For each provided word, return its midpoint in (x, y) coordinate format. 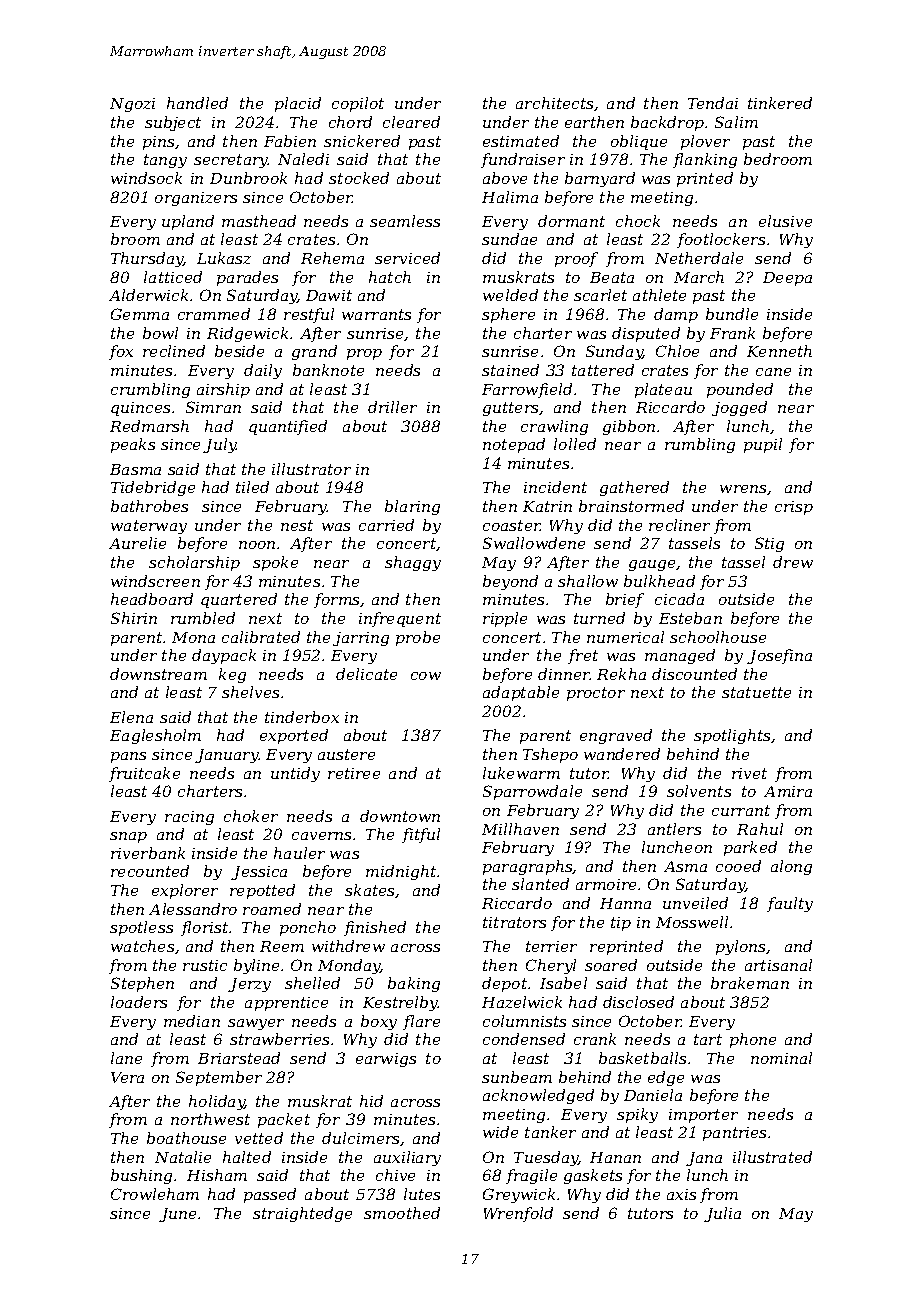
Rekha (621, 674)
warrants (376, 314)
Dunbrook (248, 178)
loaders (139, 1002)
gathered (634, 488)
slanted (540, 884)
